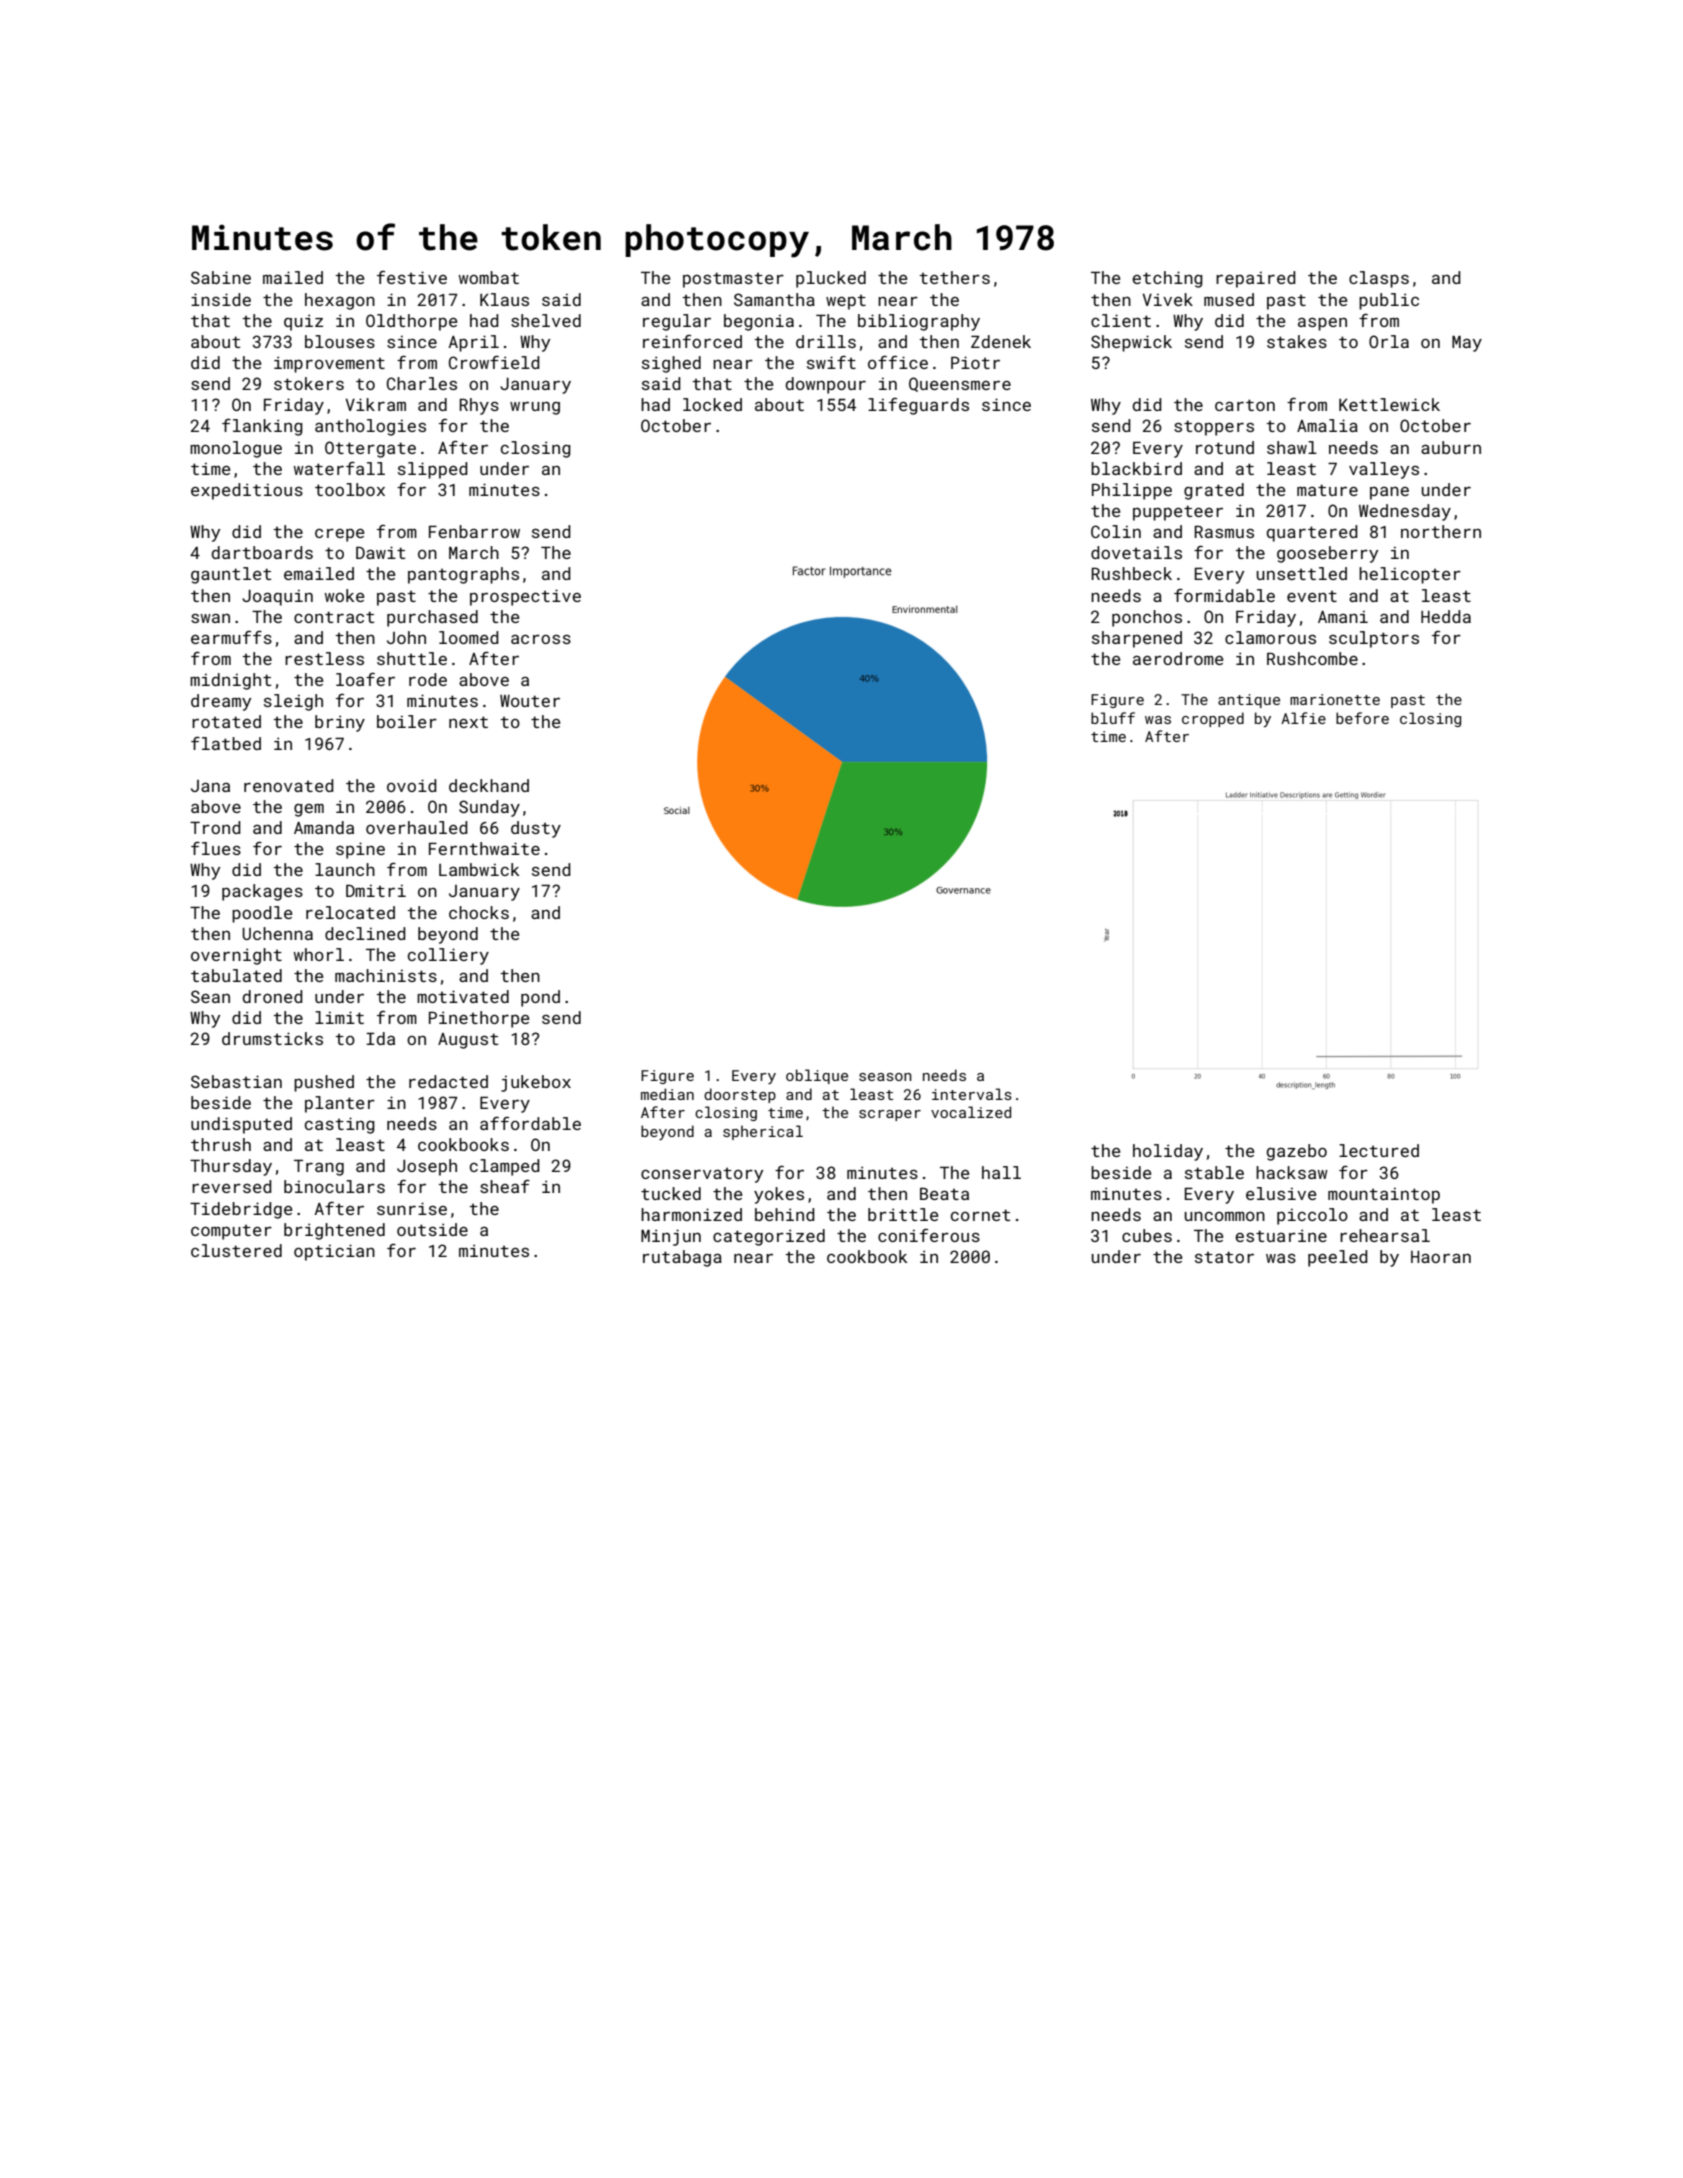 The width and height of the image is (1683, 2178). I want to click on intervals, so click(972, 1094).
